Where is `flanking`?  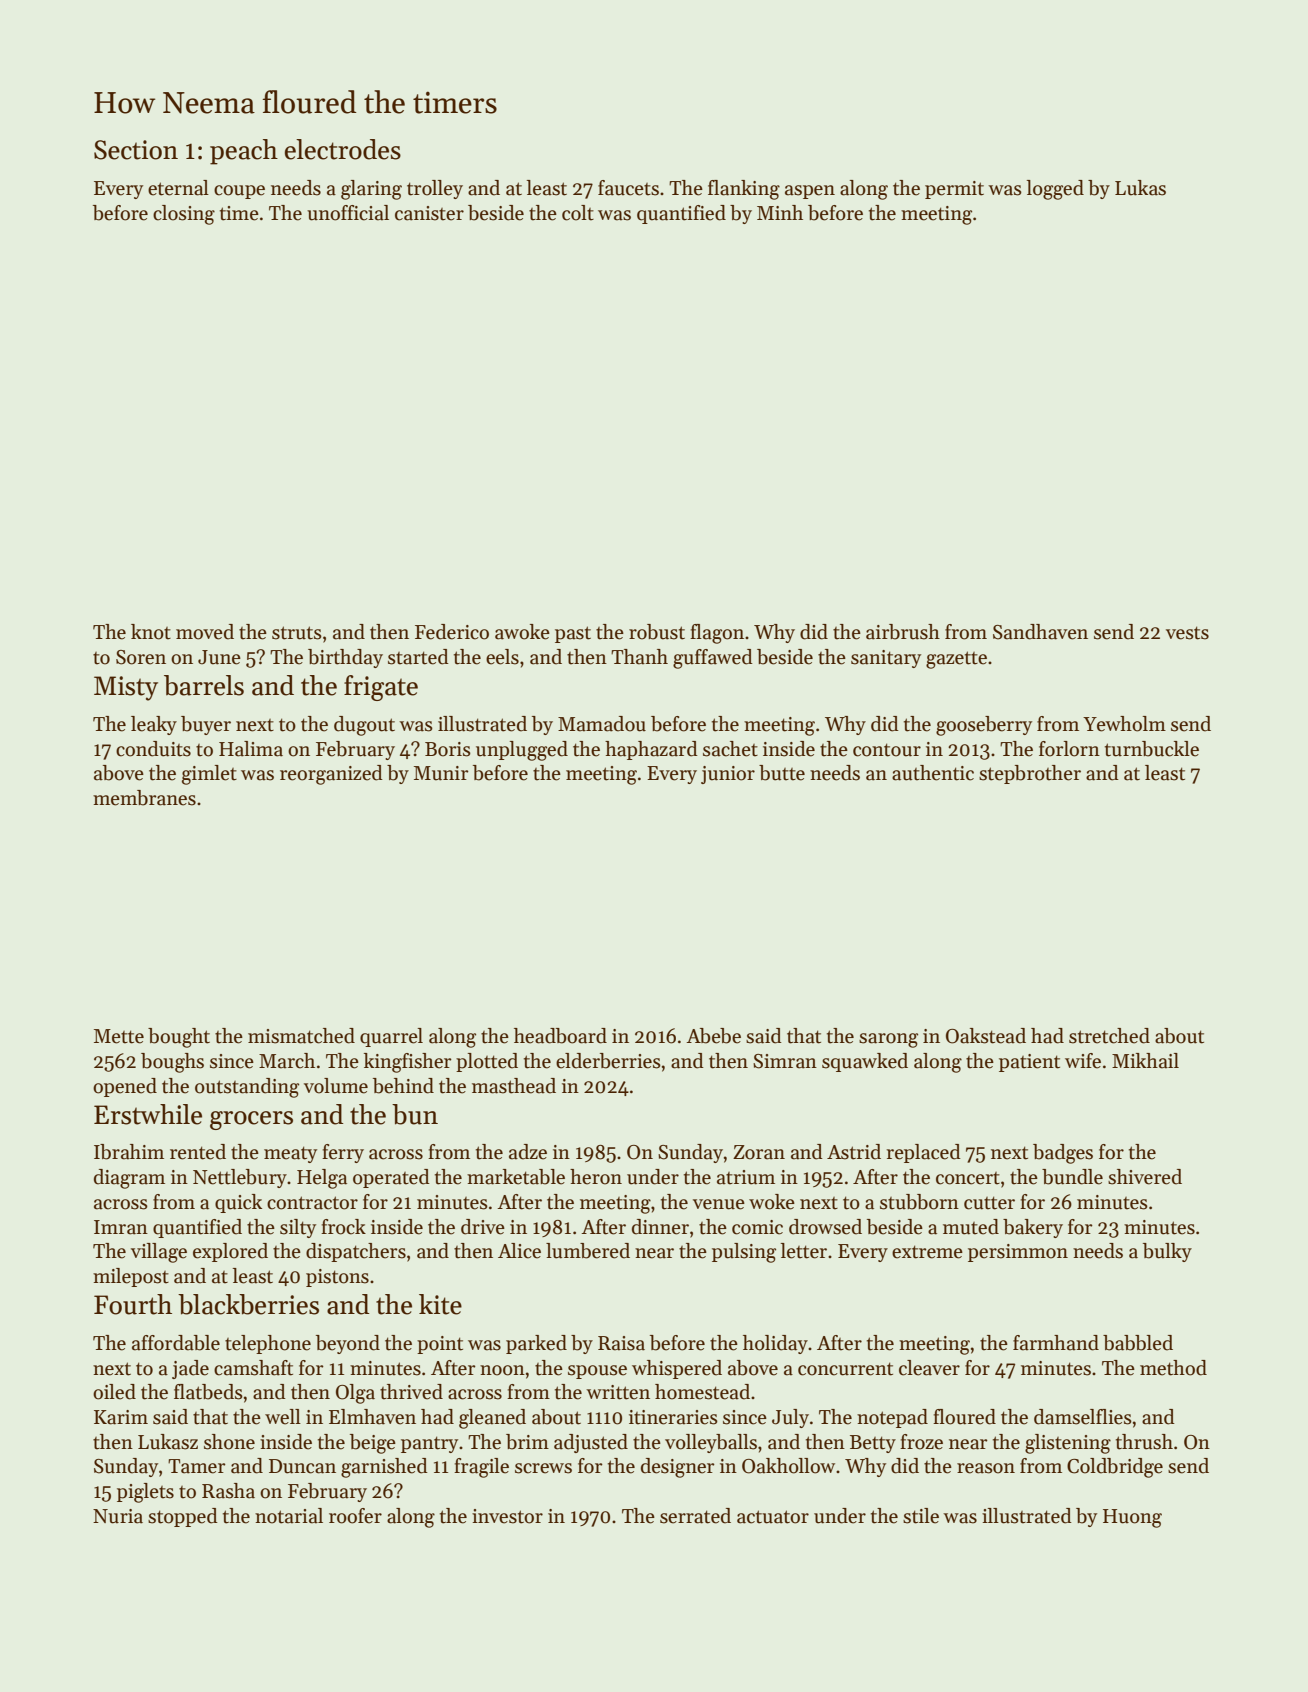 flanking is located at coordinates (744, 190).
